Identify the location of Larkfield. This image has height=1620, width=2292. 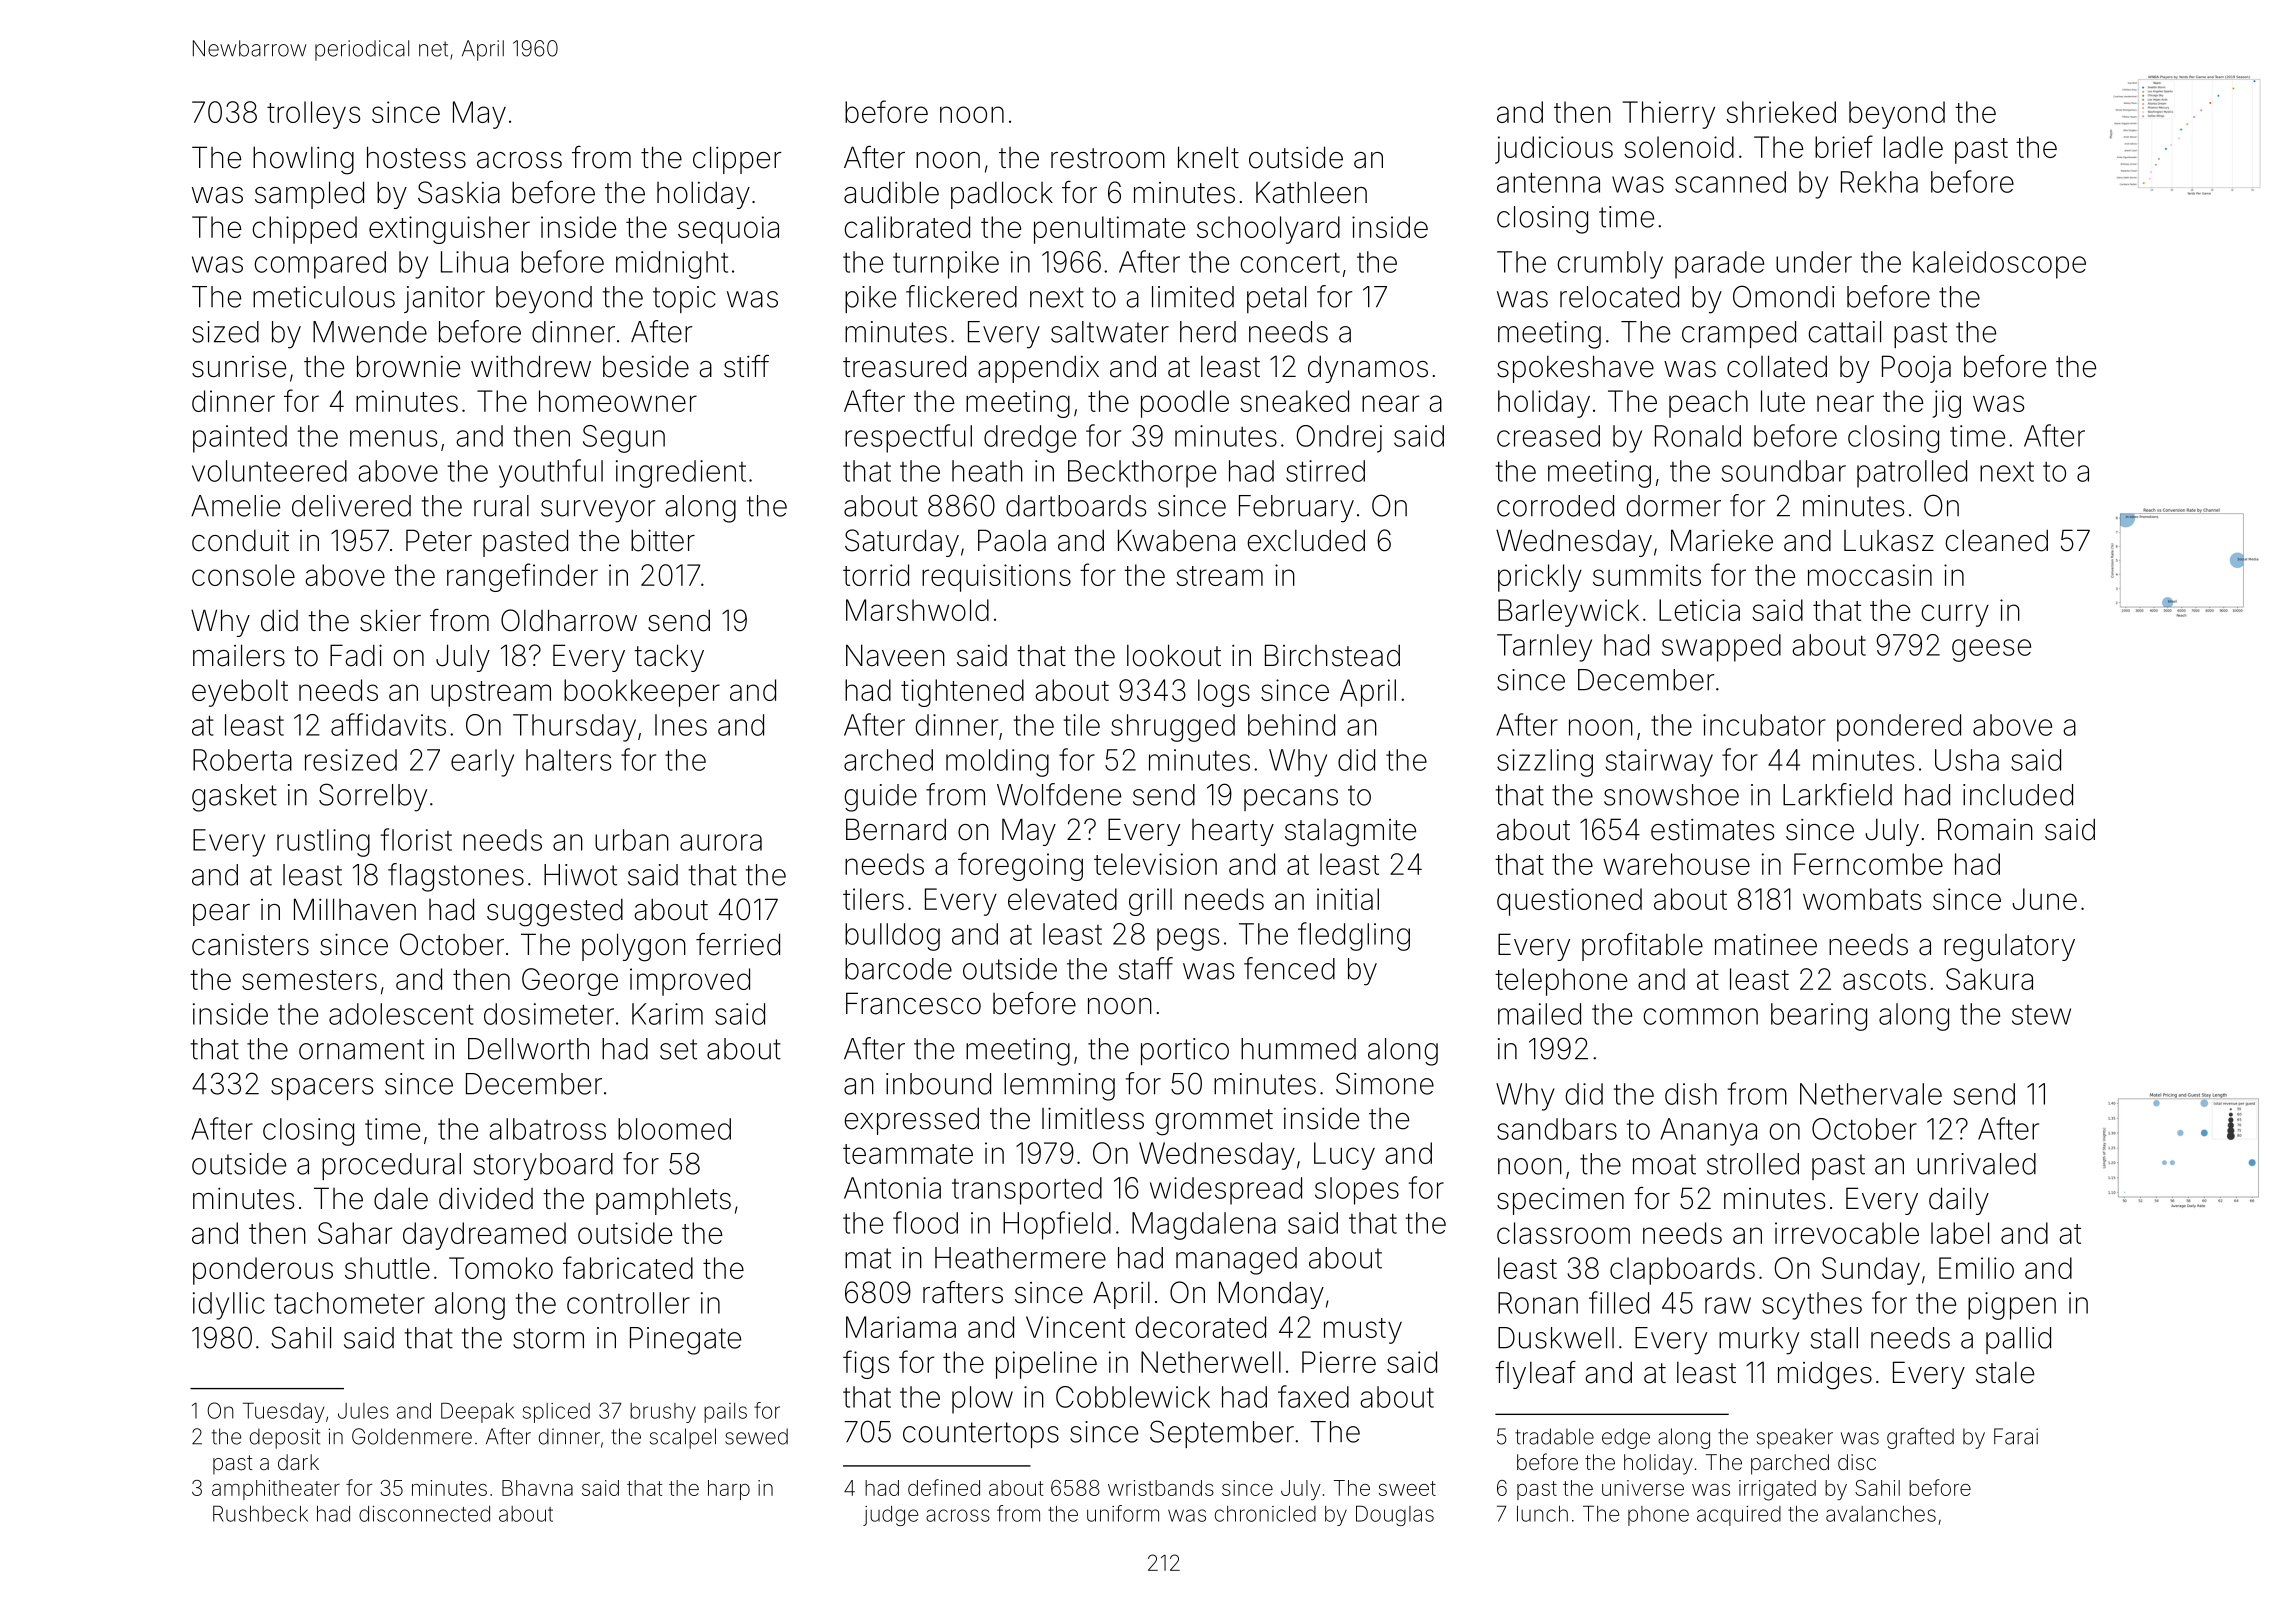
(1837, 794).
